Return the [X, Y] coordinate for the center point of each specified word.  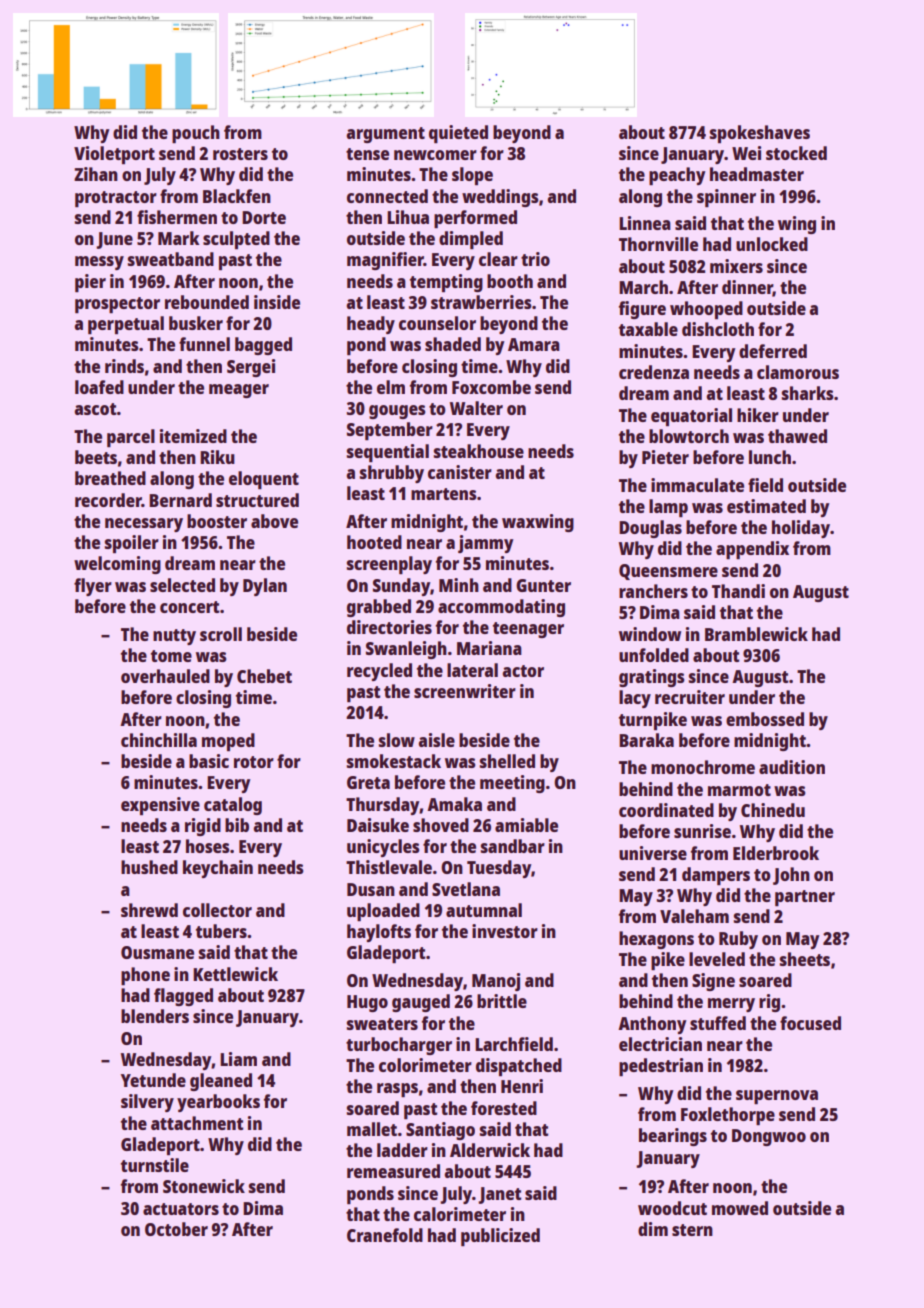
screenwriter [465, 691]
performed [475, 219]
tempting [446, 283]
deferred [773, 351]
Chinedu [773, 810]
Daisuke [378, 825]
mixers [736, 266]
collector [217, 910]
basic [209, 761]
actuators [181, 1209]
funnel [204, 344]
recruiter [690, 697]
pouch [196, 134]
